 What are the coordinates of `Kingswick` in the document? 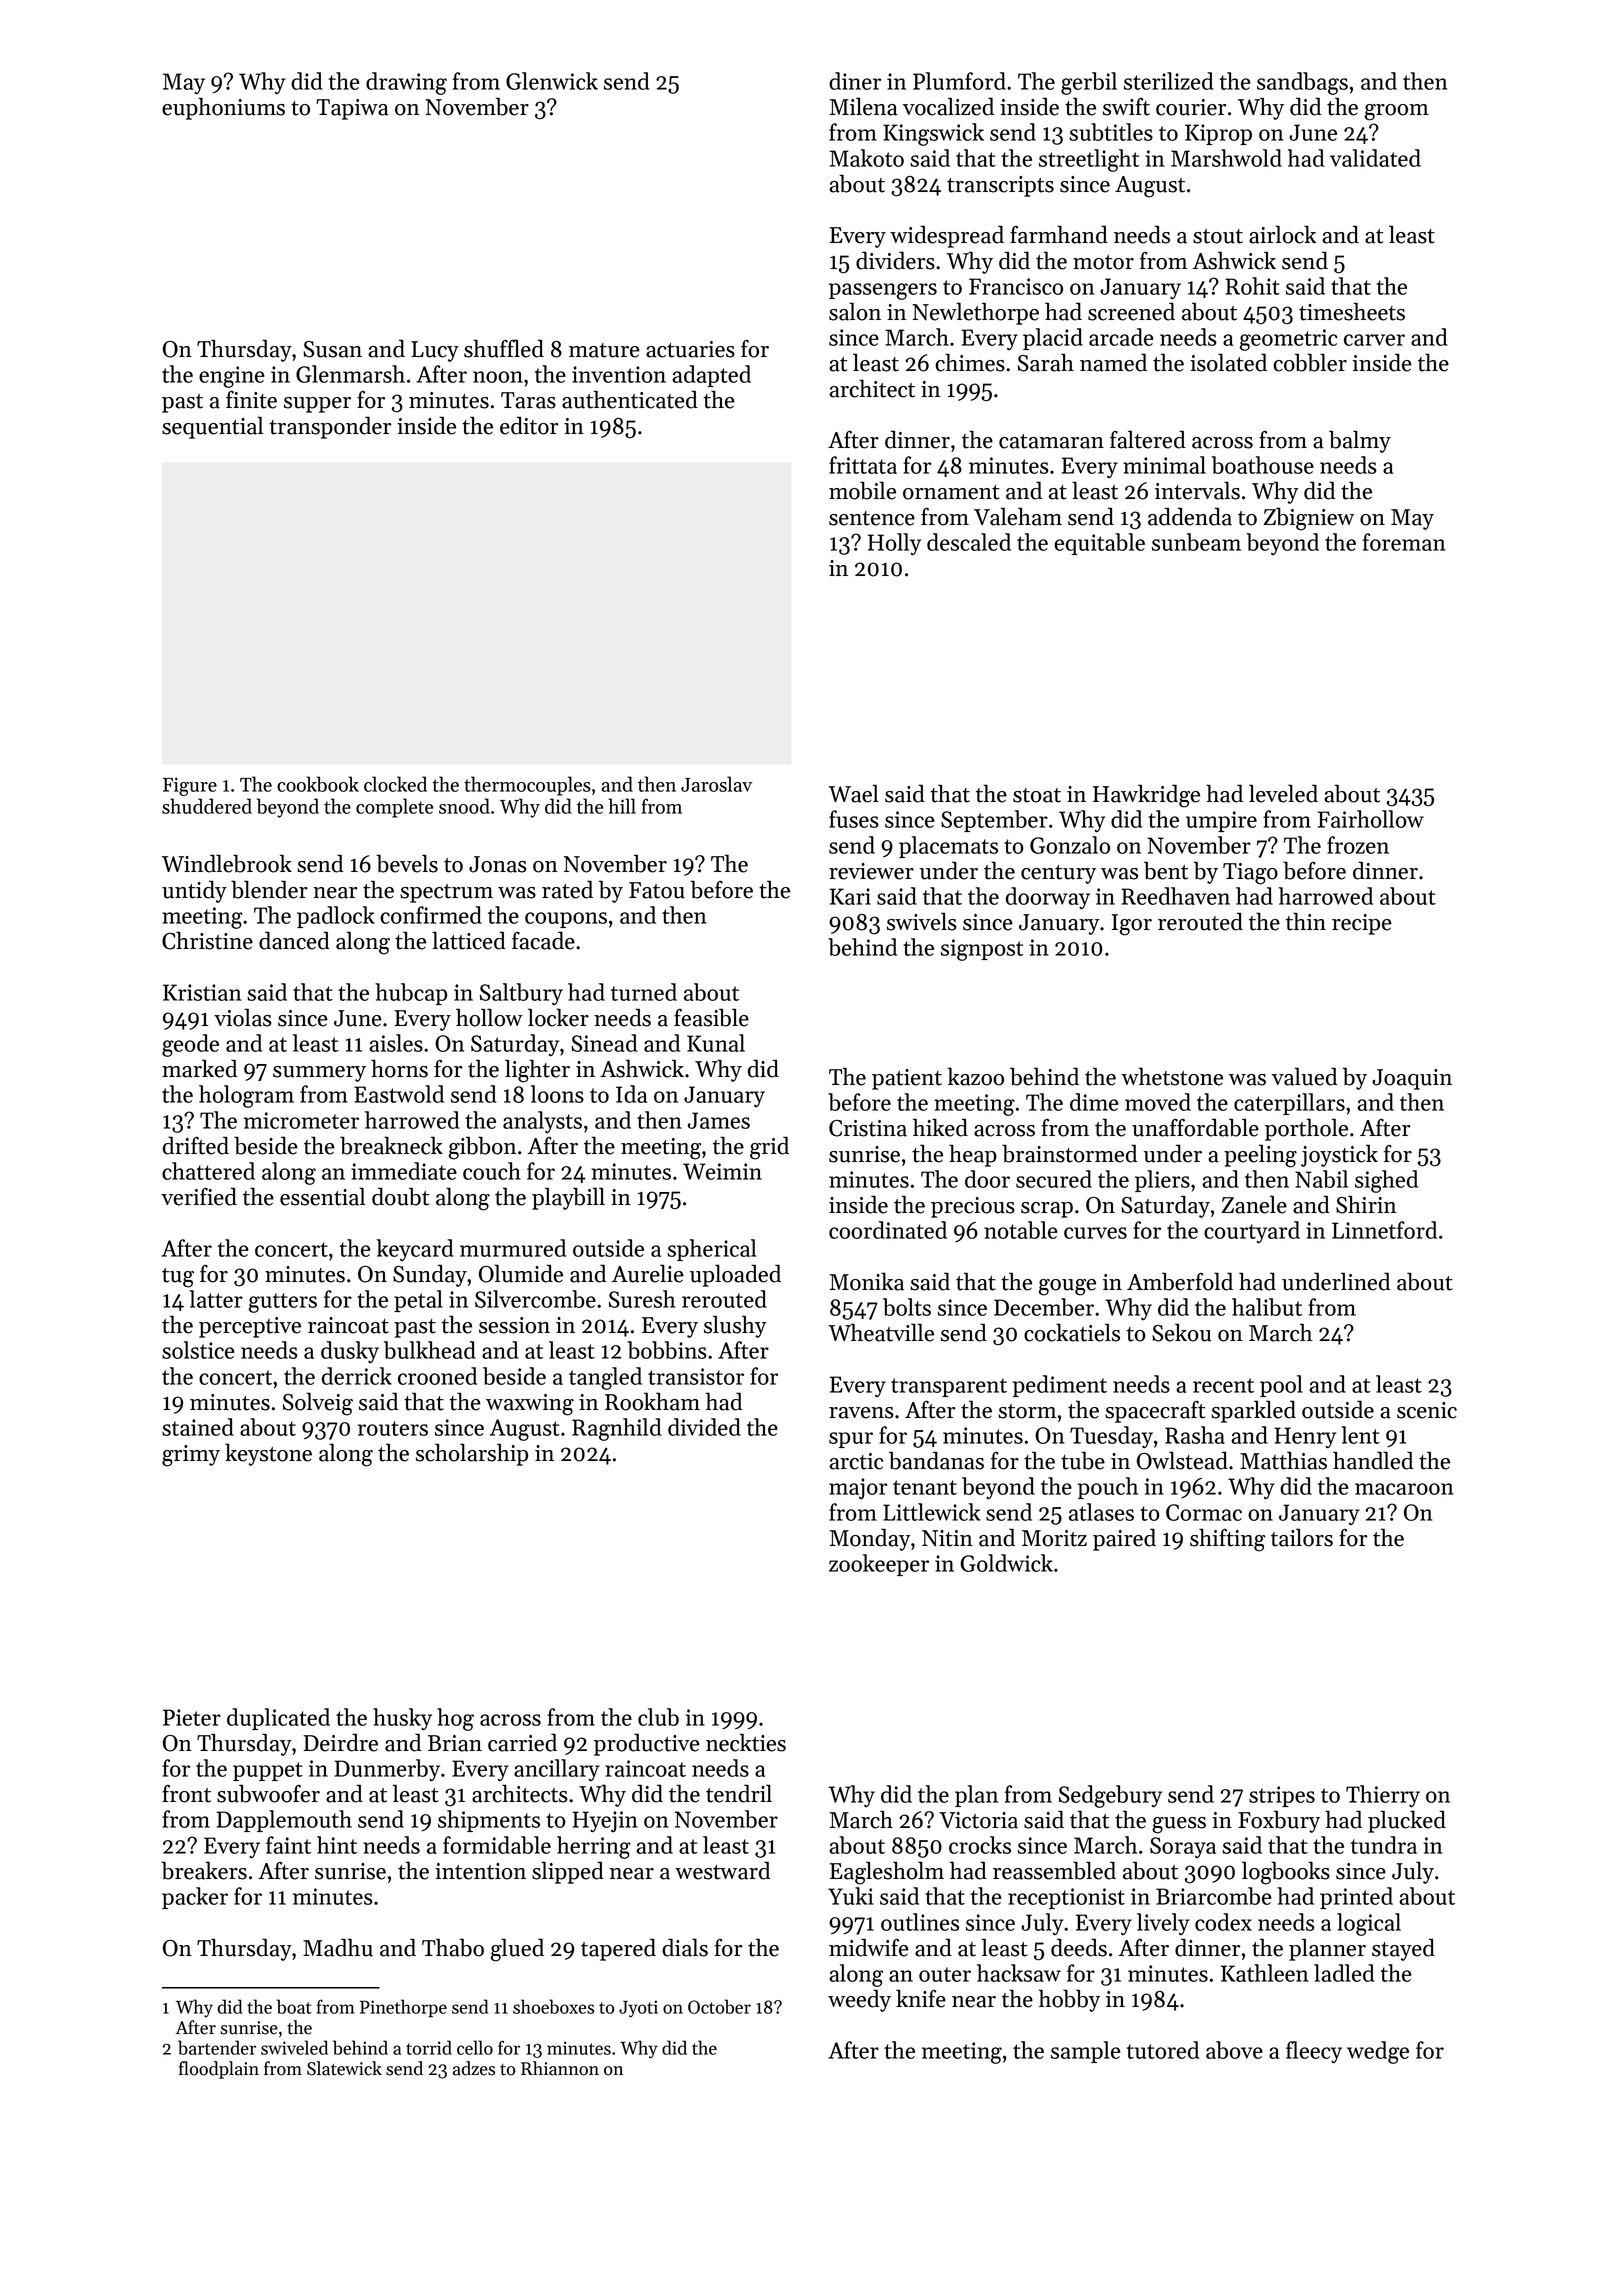 It's located at (933, 134).
